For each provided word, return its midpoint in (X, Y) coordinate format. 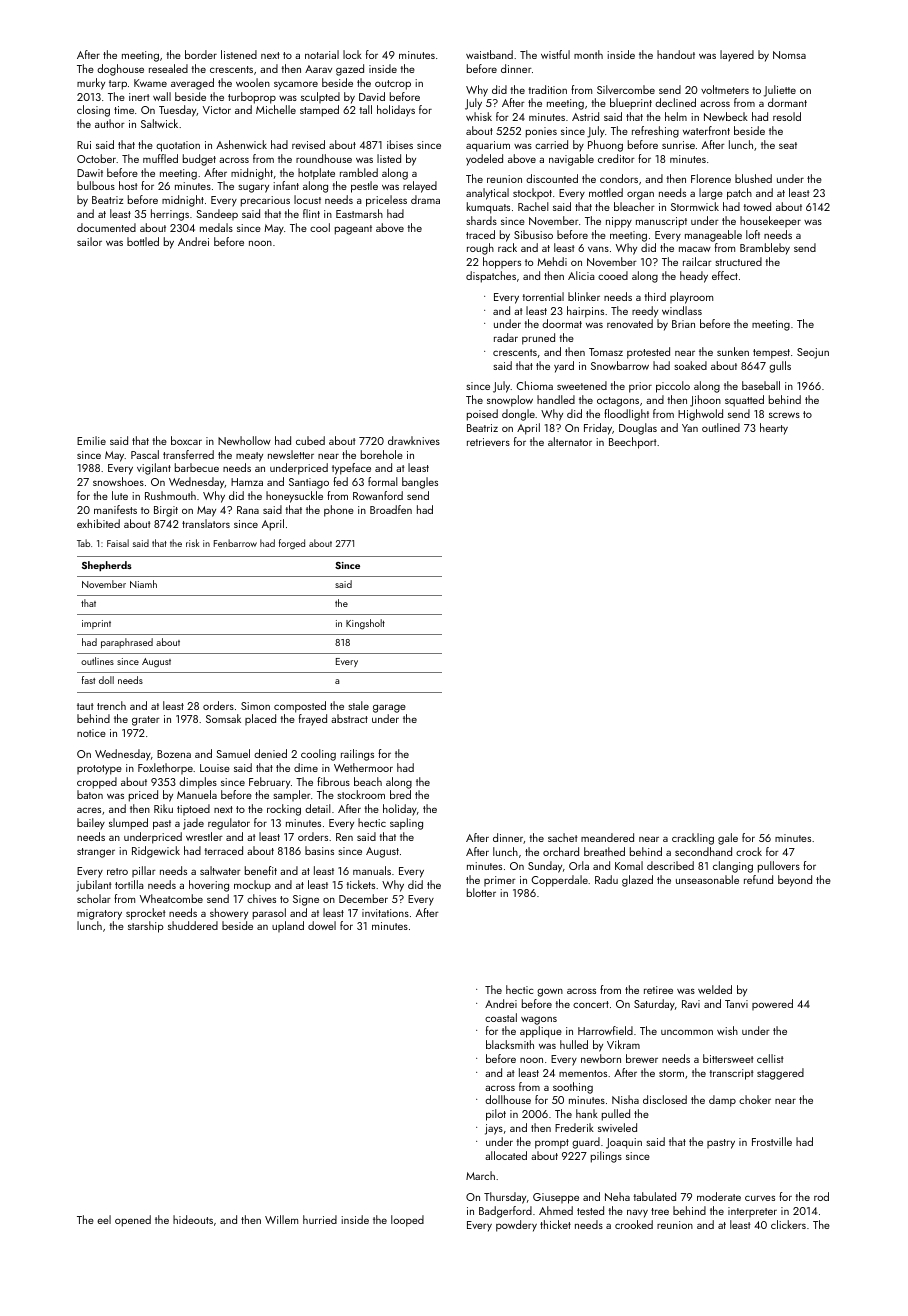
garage (389, 708)
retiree (658, 990)
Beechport (633, 443)
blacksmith (510, 1044)
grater (146, 721)
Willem (281, 1219)
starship (146, 927)
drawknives (414, 440)
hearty (774, 429)
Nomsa (789, 55)
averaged (192, 84)
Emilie (91, 440)
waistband (489, 54)
